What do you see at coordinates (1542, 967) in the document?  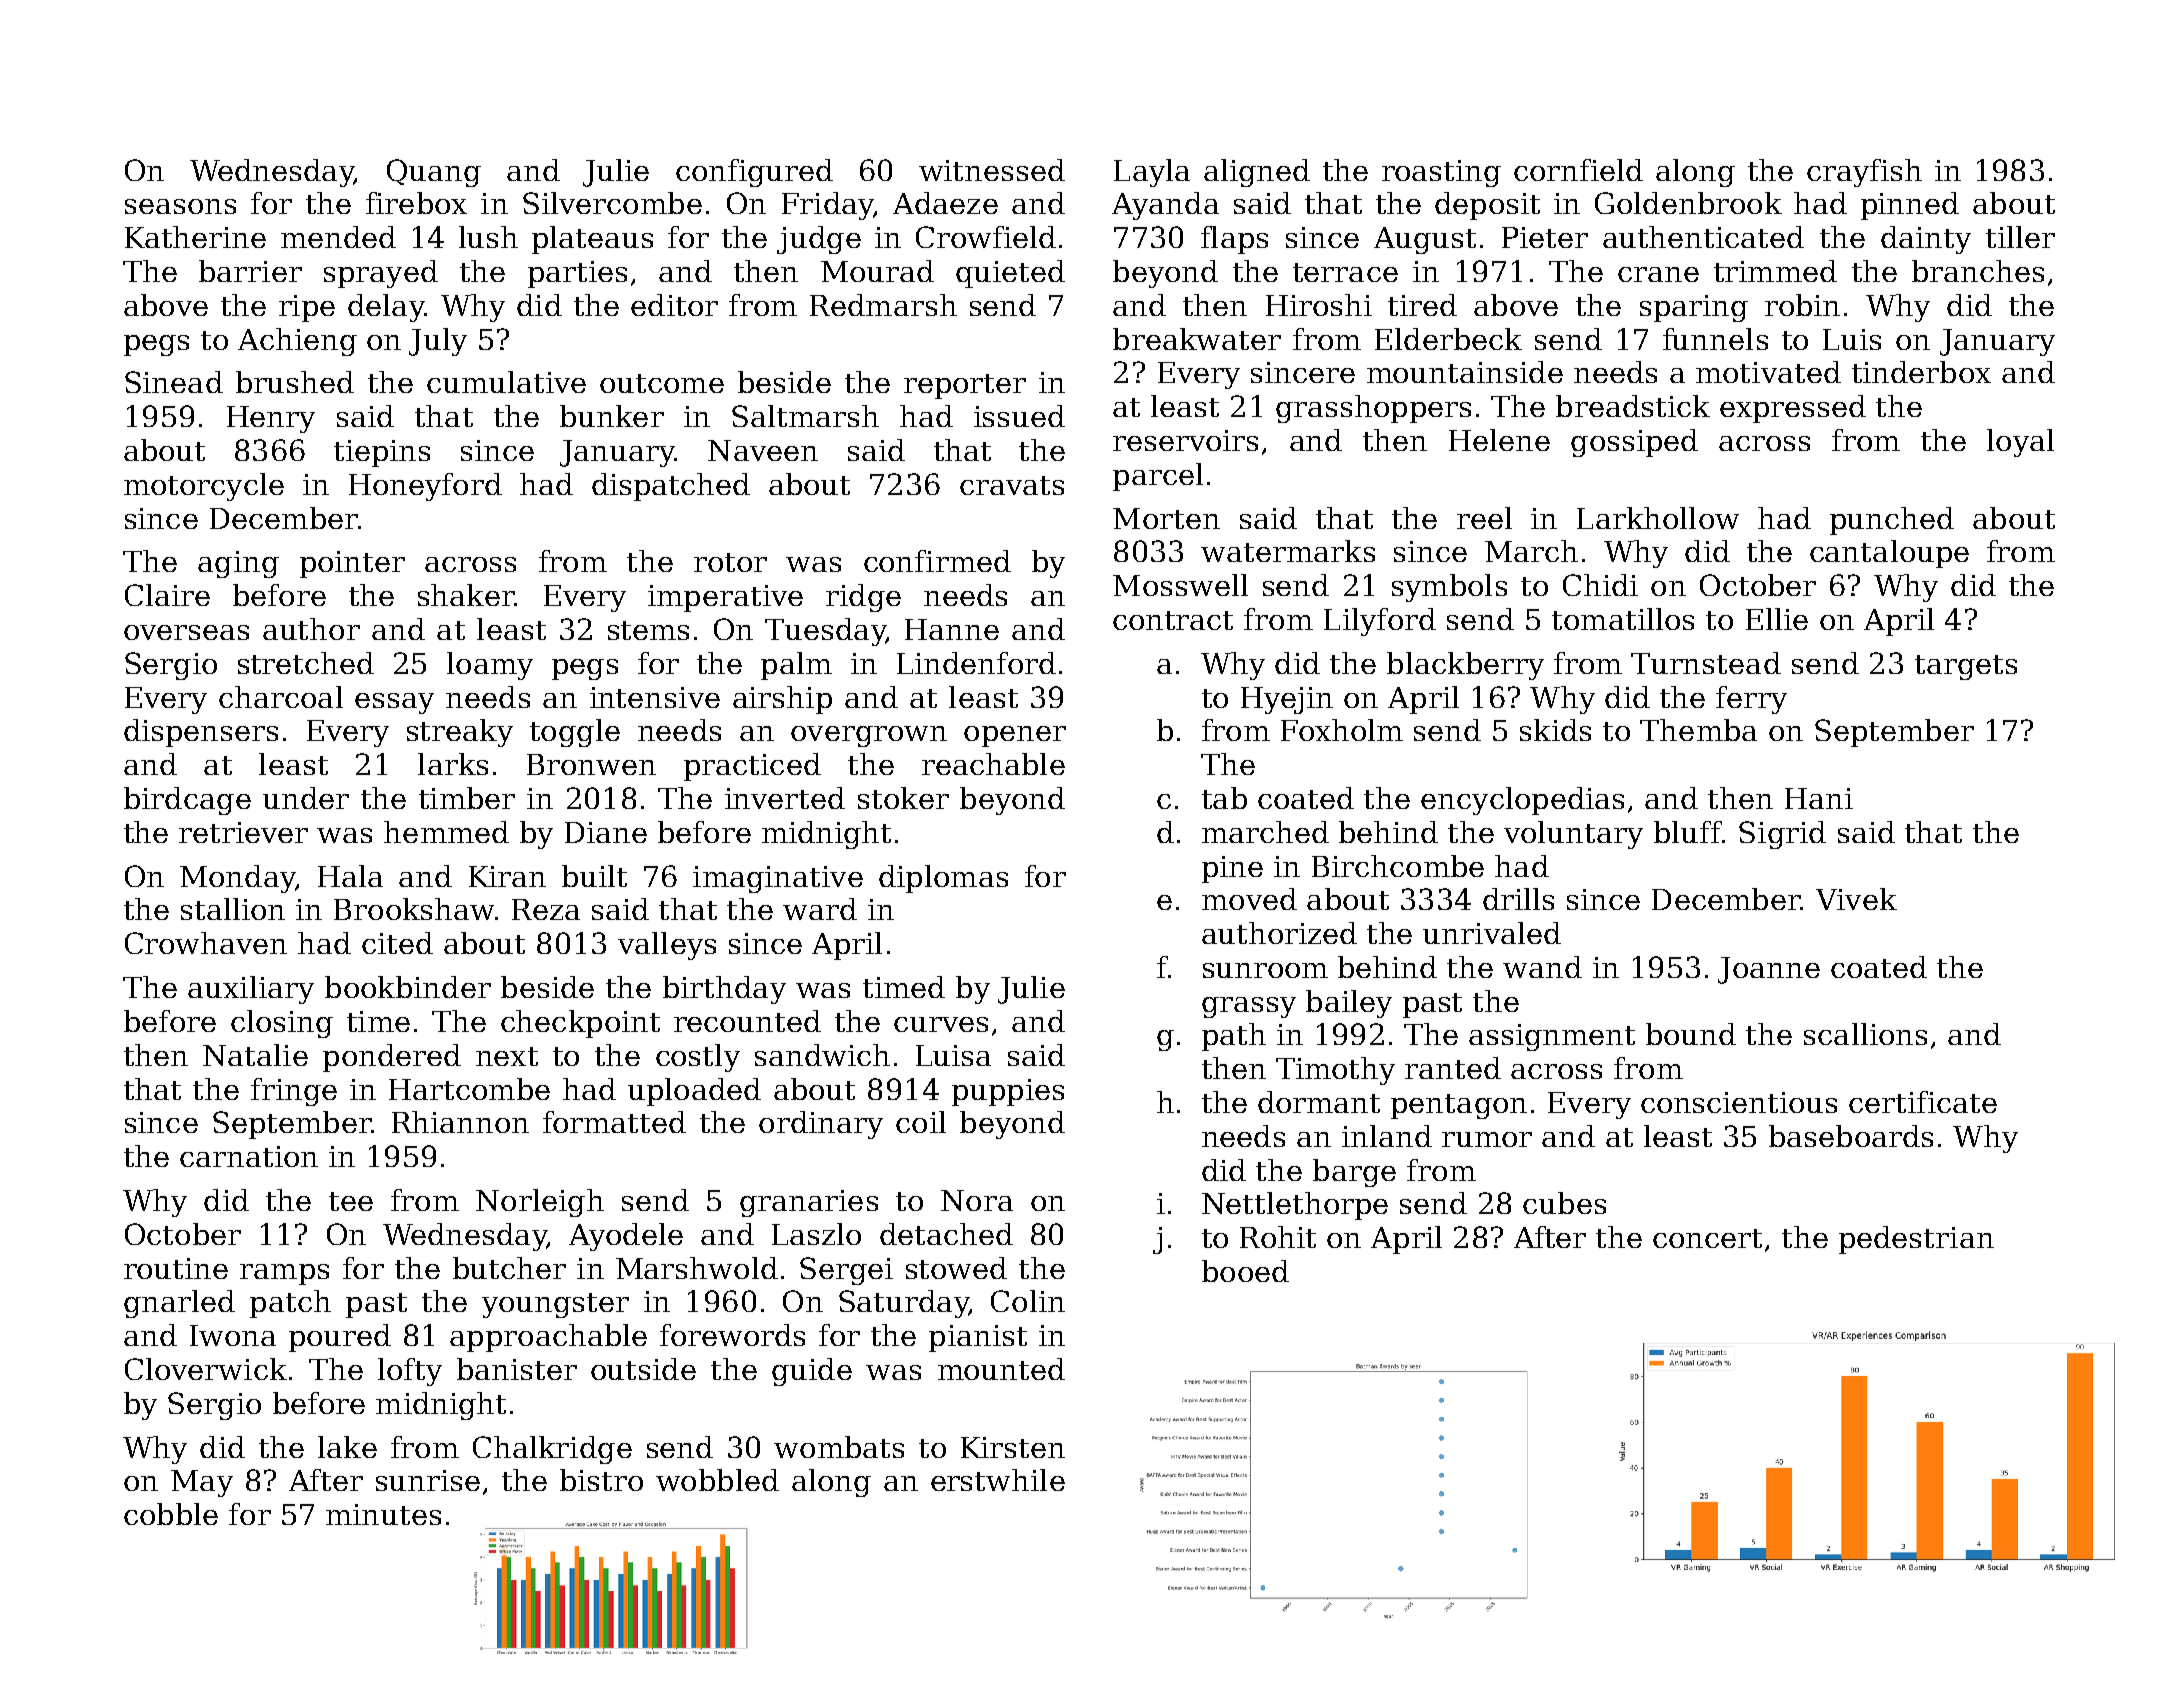 I see `wand` at bounding box center [1542, 967].
